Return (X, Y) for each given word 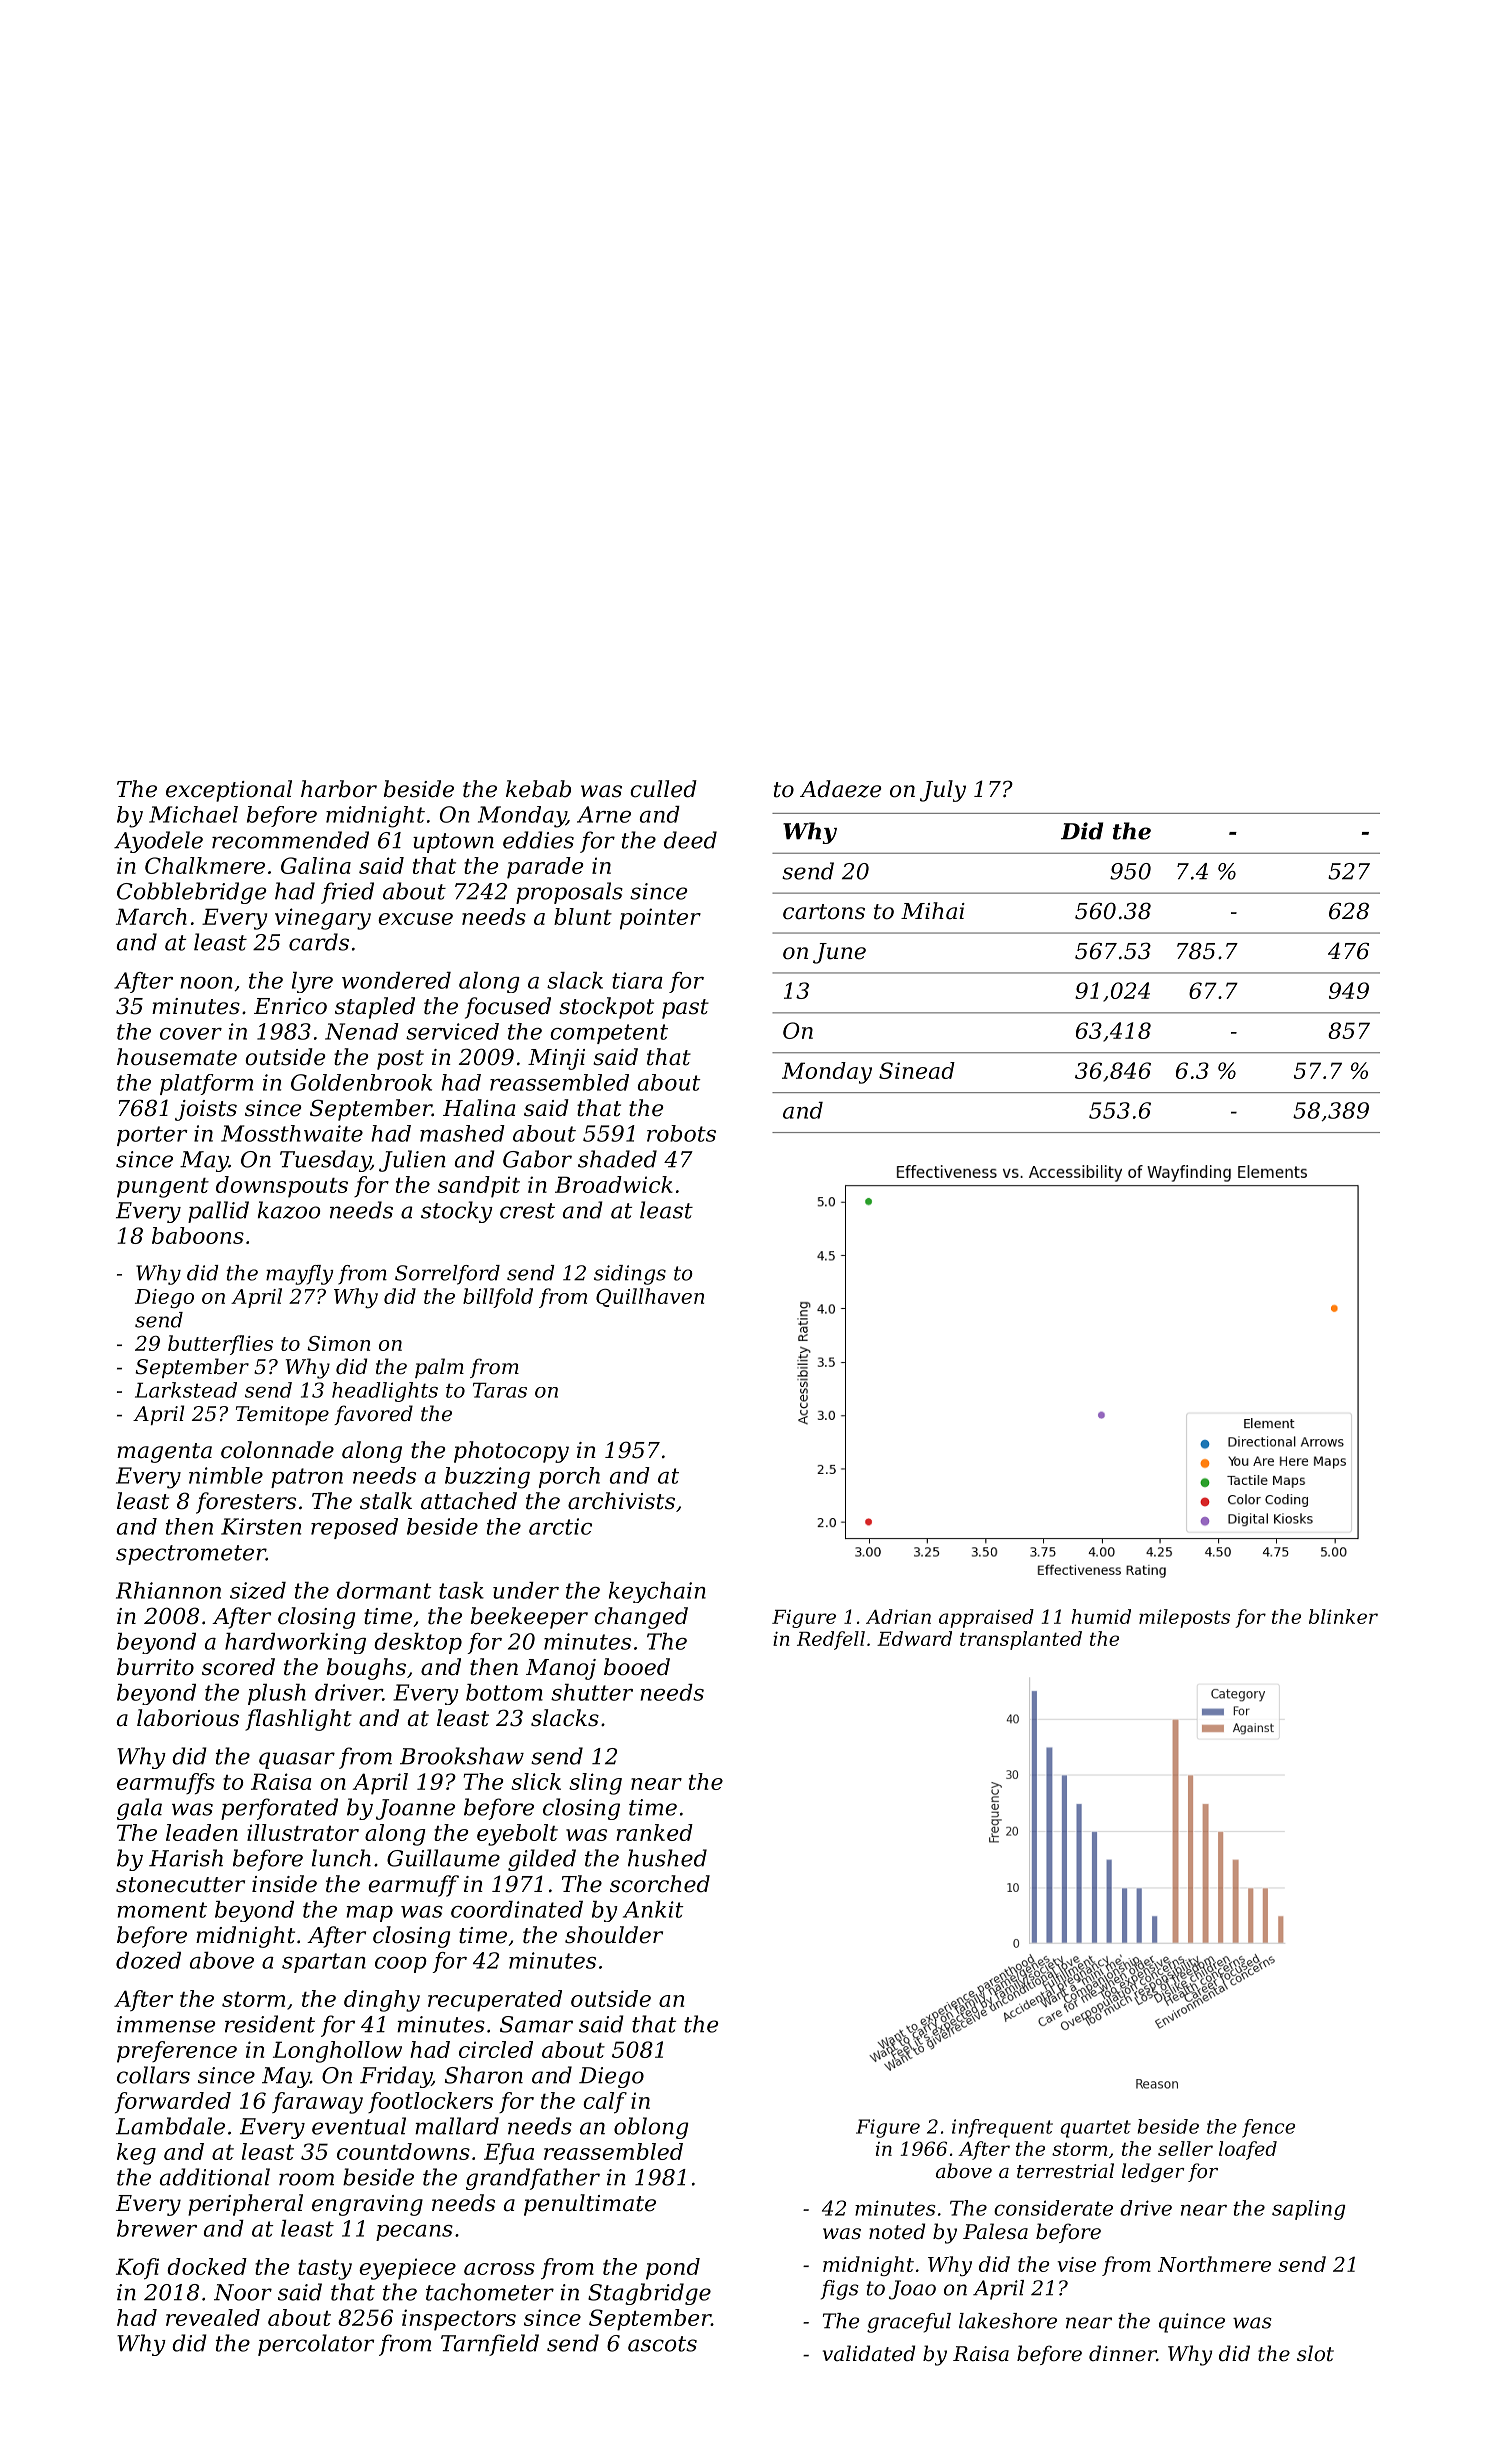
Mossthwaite (292, 1133)
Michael (193, 814)
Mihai (933, 911)
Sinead (917, 1070)
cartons (824, 912)
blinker (1343, 1616)
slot (1315, 2353)
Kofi (137, 2268)
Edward (914, 1638)
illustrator (303, 1832)
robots (681, 1133)
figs (840, 2290)
